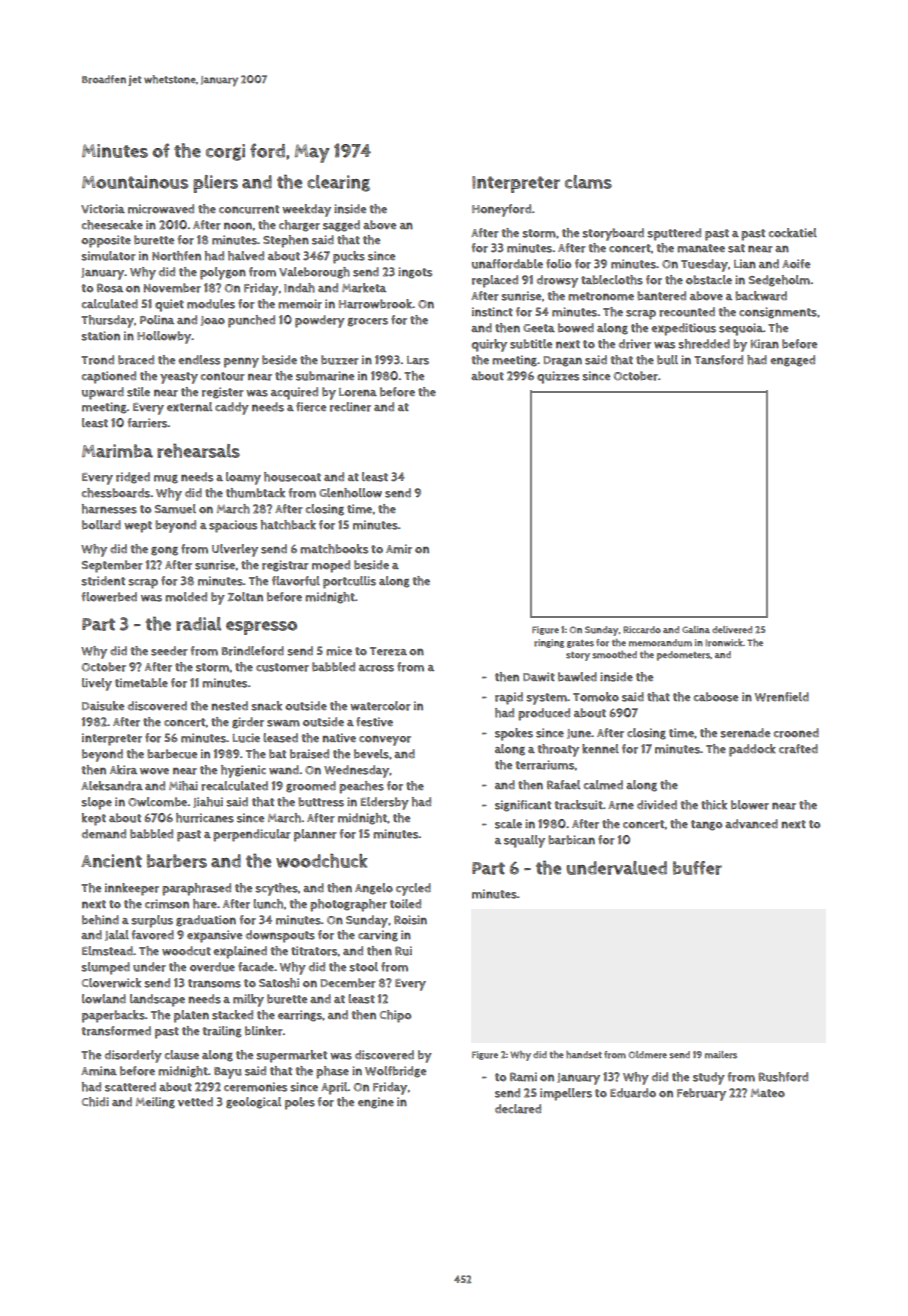  I want to click on Riccardo, so click(642, 630).
